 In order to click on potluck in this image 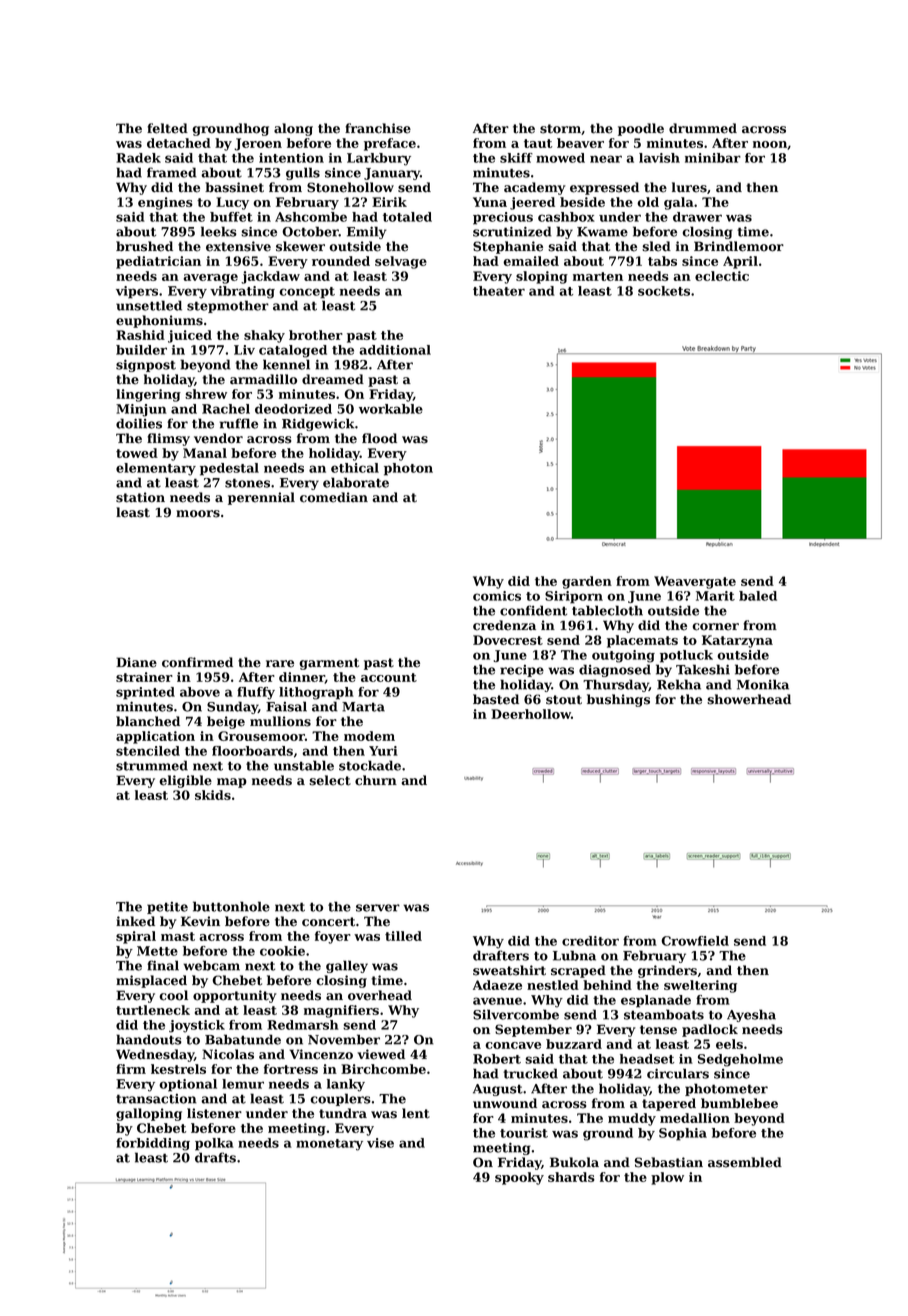, I will do `click(686, 656)`.
